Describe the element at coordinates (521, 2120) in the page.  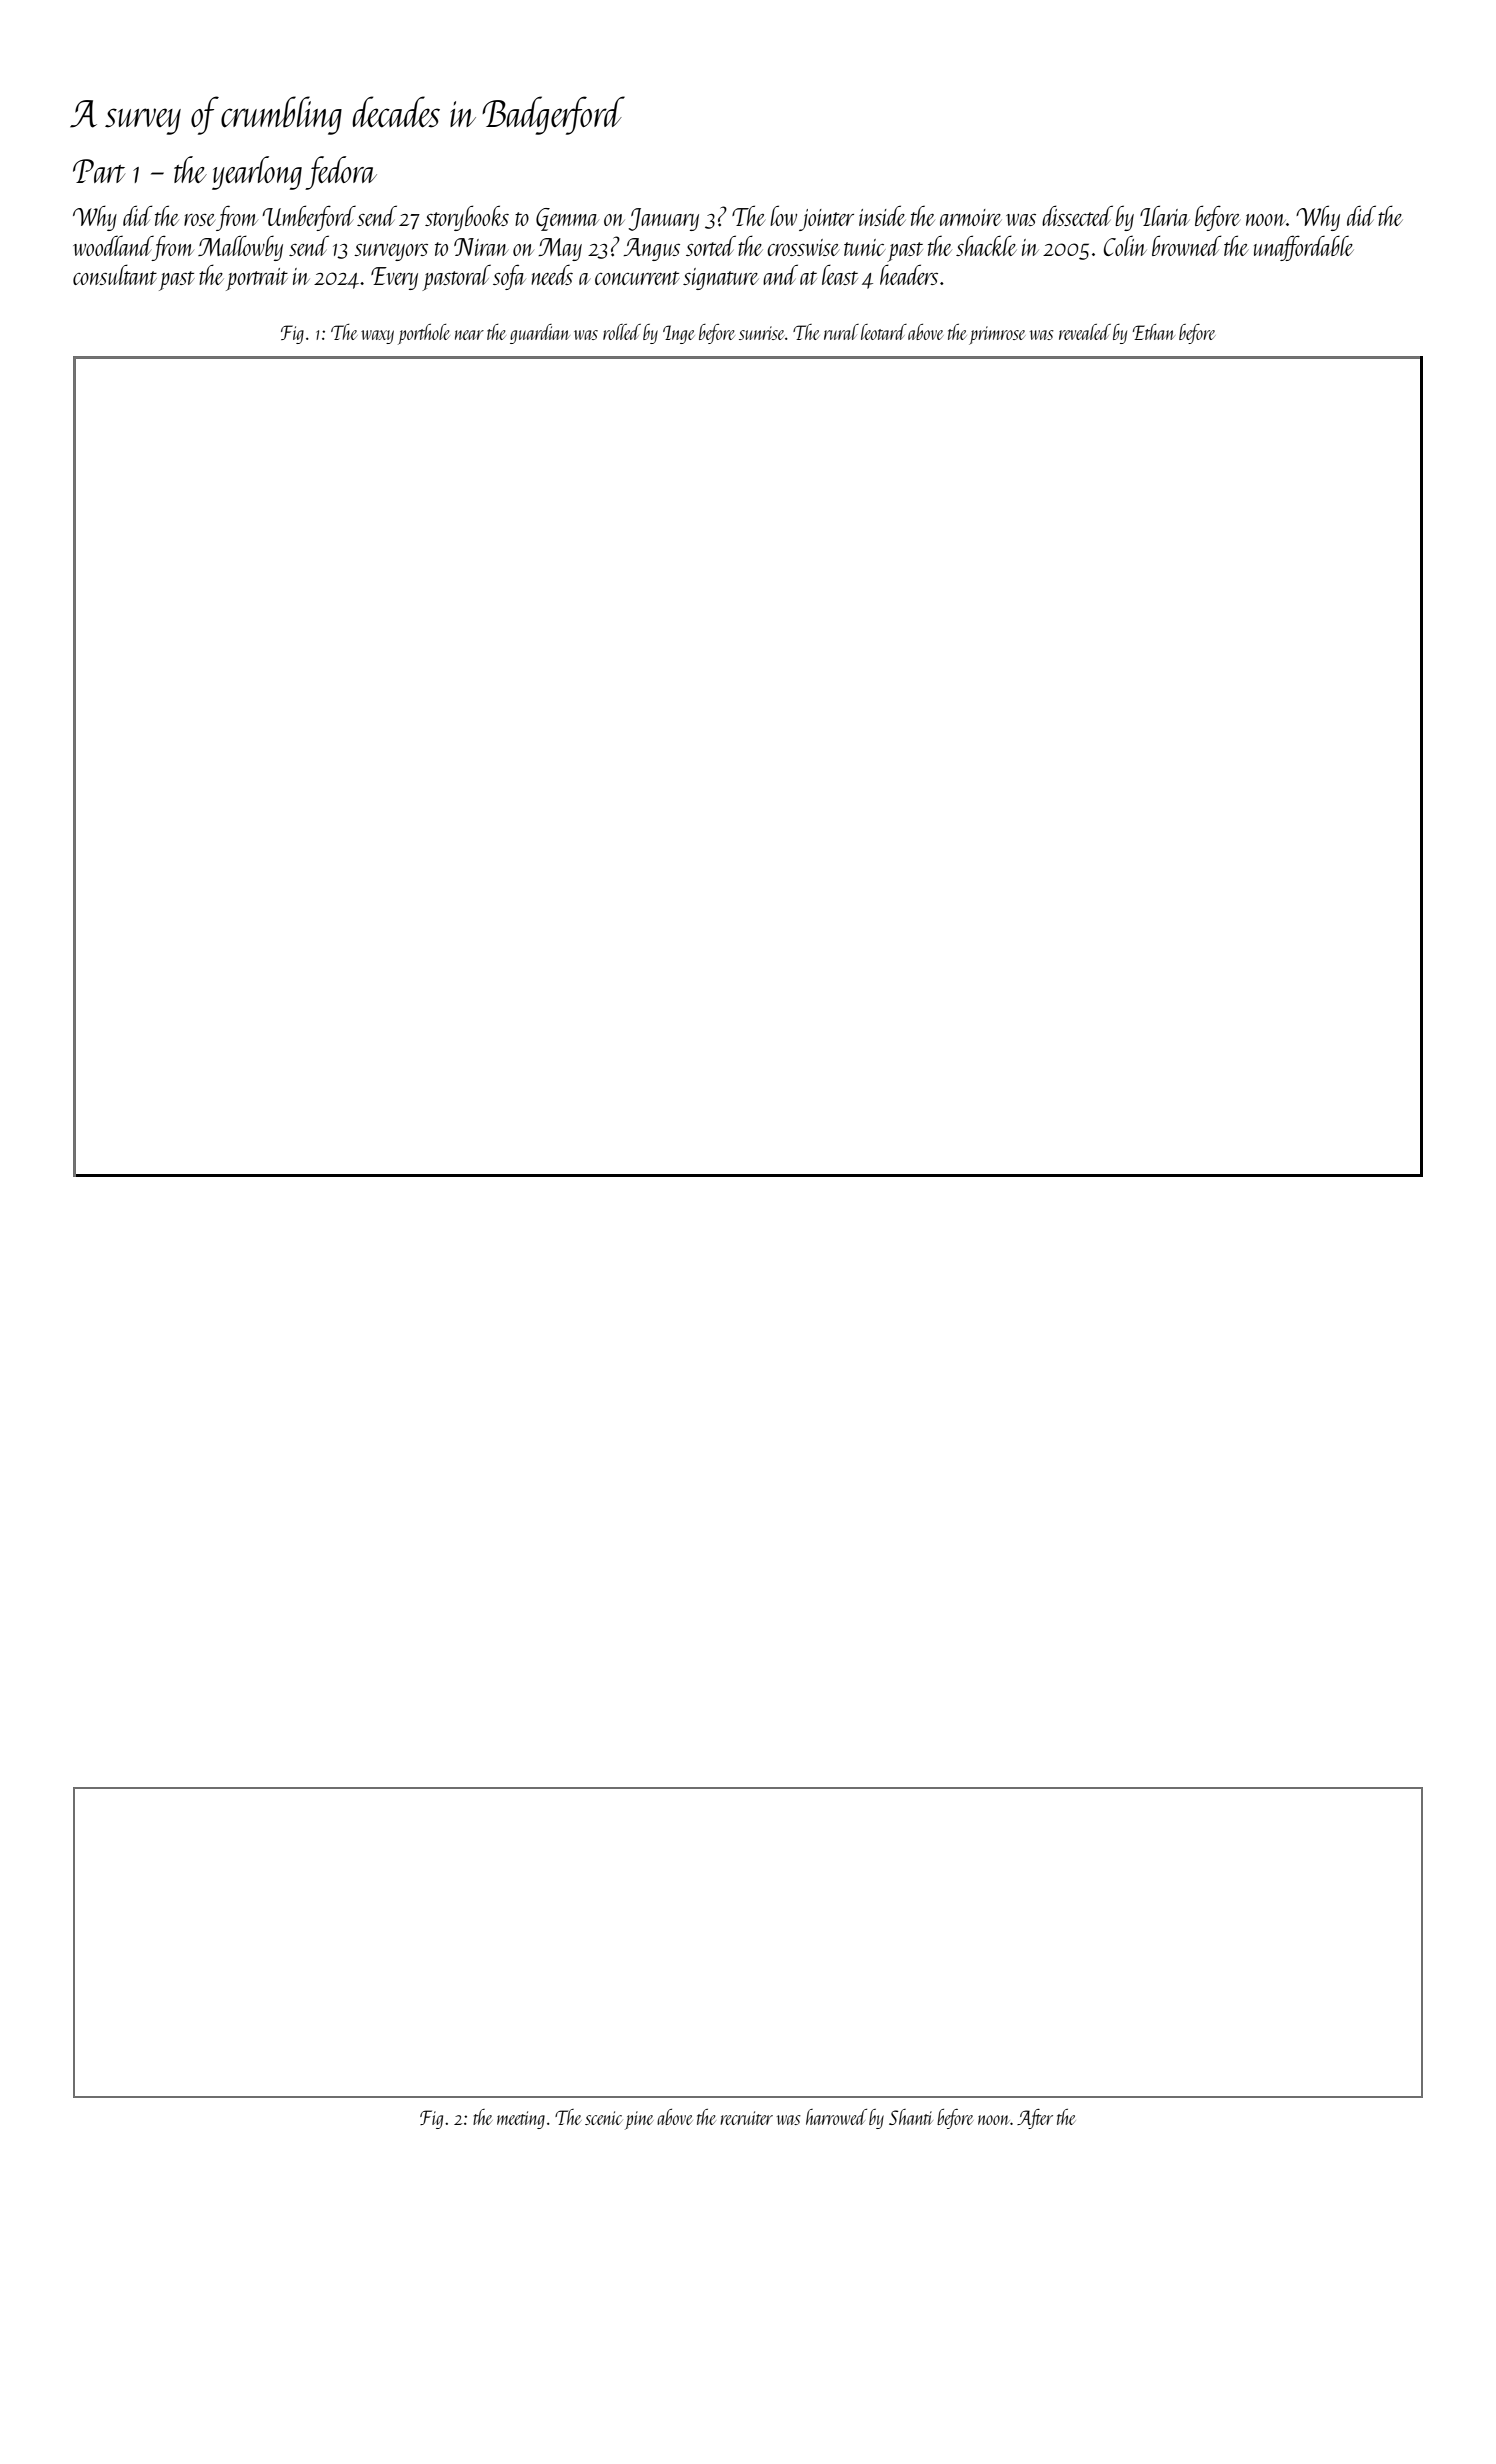
I see `meeting` at that location.
